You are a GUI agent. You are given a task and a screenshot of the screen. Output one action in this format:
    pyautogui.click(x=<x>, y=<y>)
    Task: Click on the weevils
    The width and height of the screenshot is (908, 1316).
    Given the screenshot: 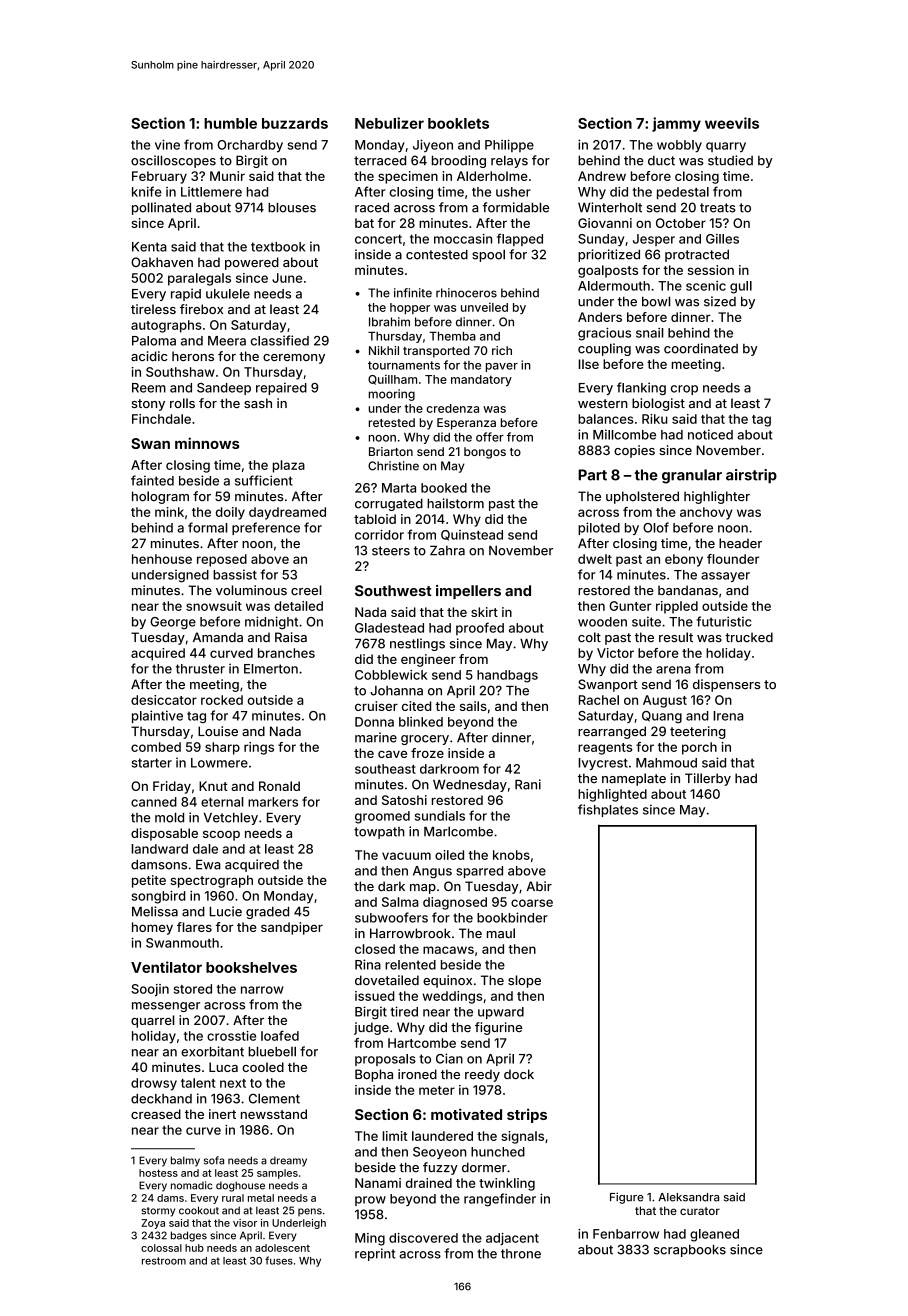 What is the action you would take?
    pyautogui.click(x=732, y=123)
